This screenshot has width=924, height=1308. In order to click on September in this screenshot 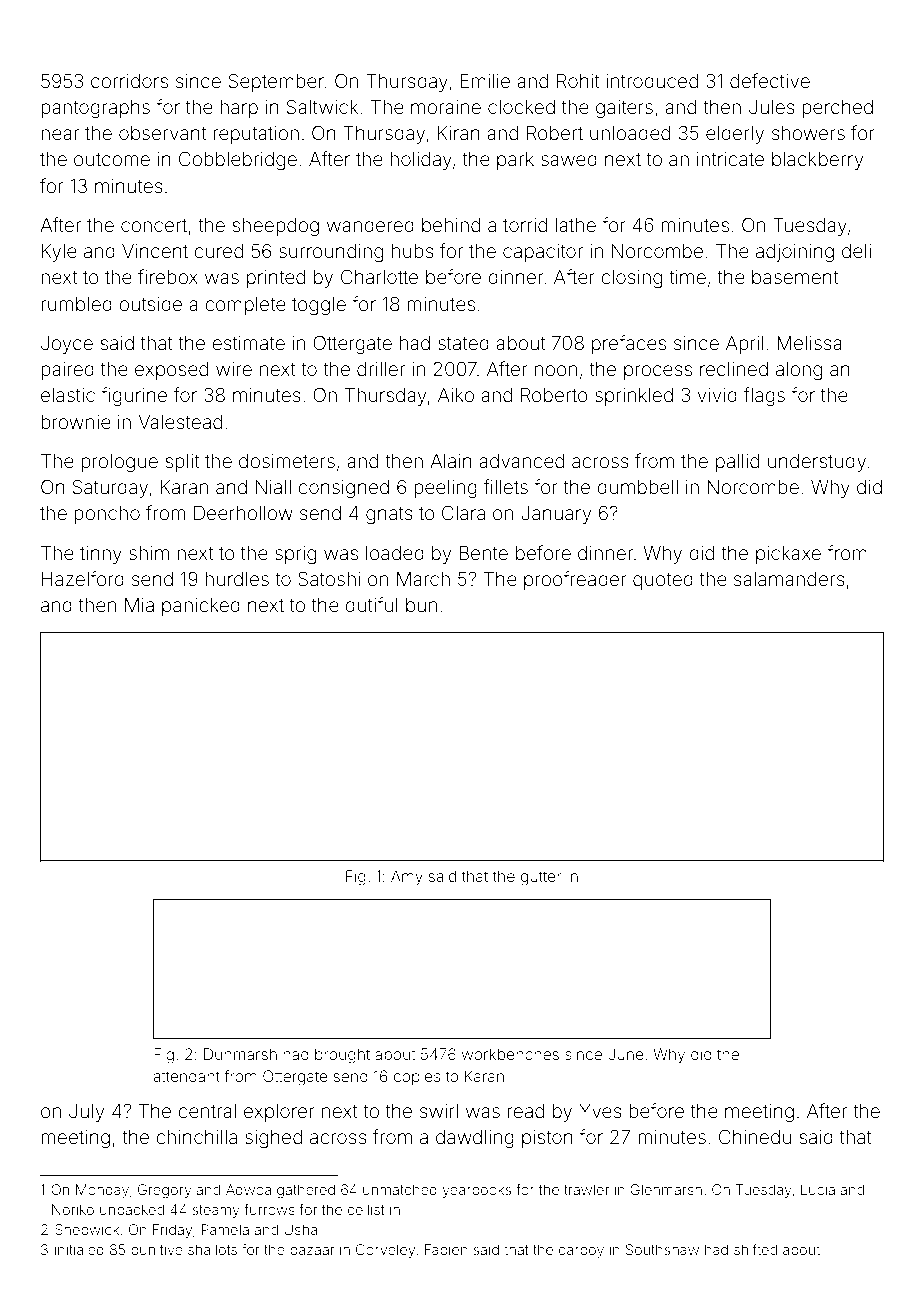, I will do `click(276, 82)`.
